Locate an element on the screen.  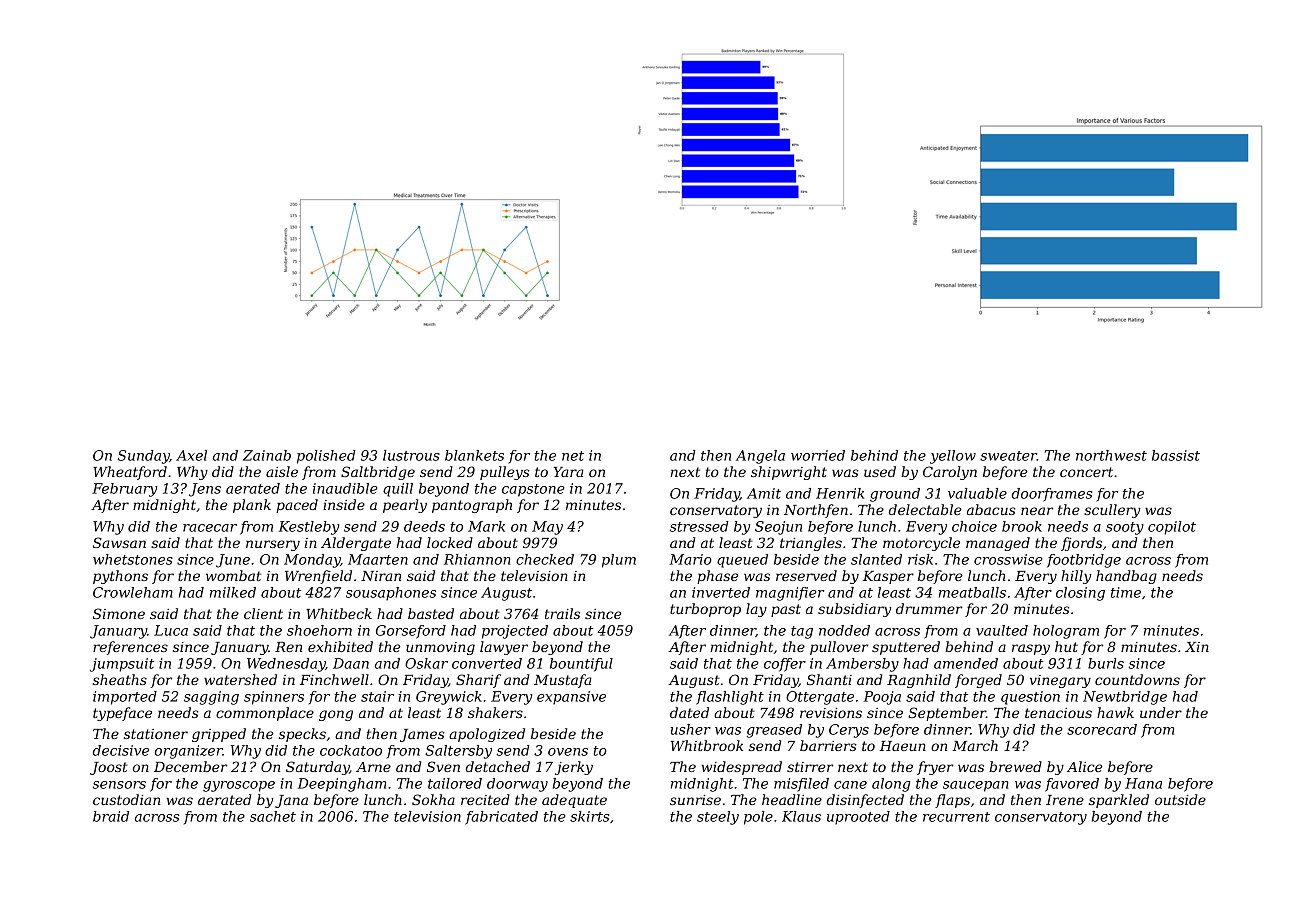
exhibited is located at coordinates (340, 646).
